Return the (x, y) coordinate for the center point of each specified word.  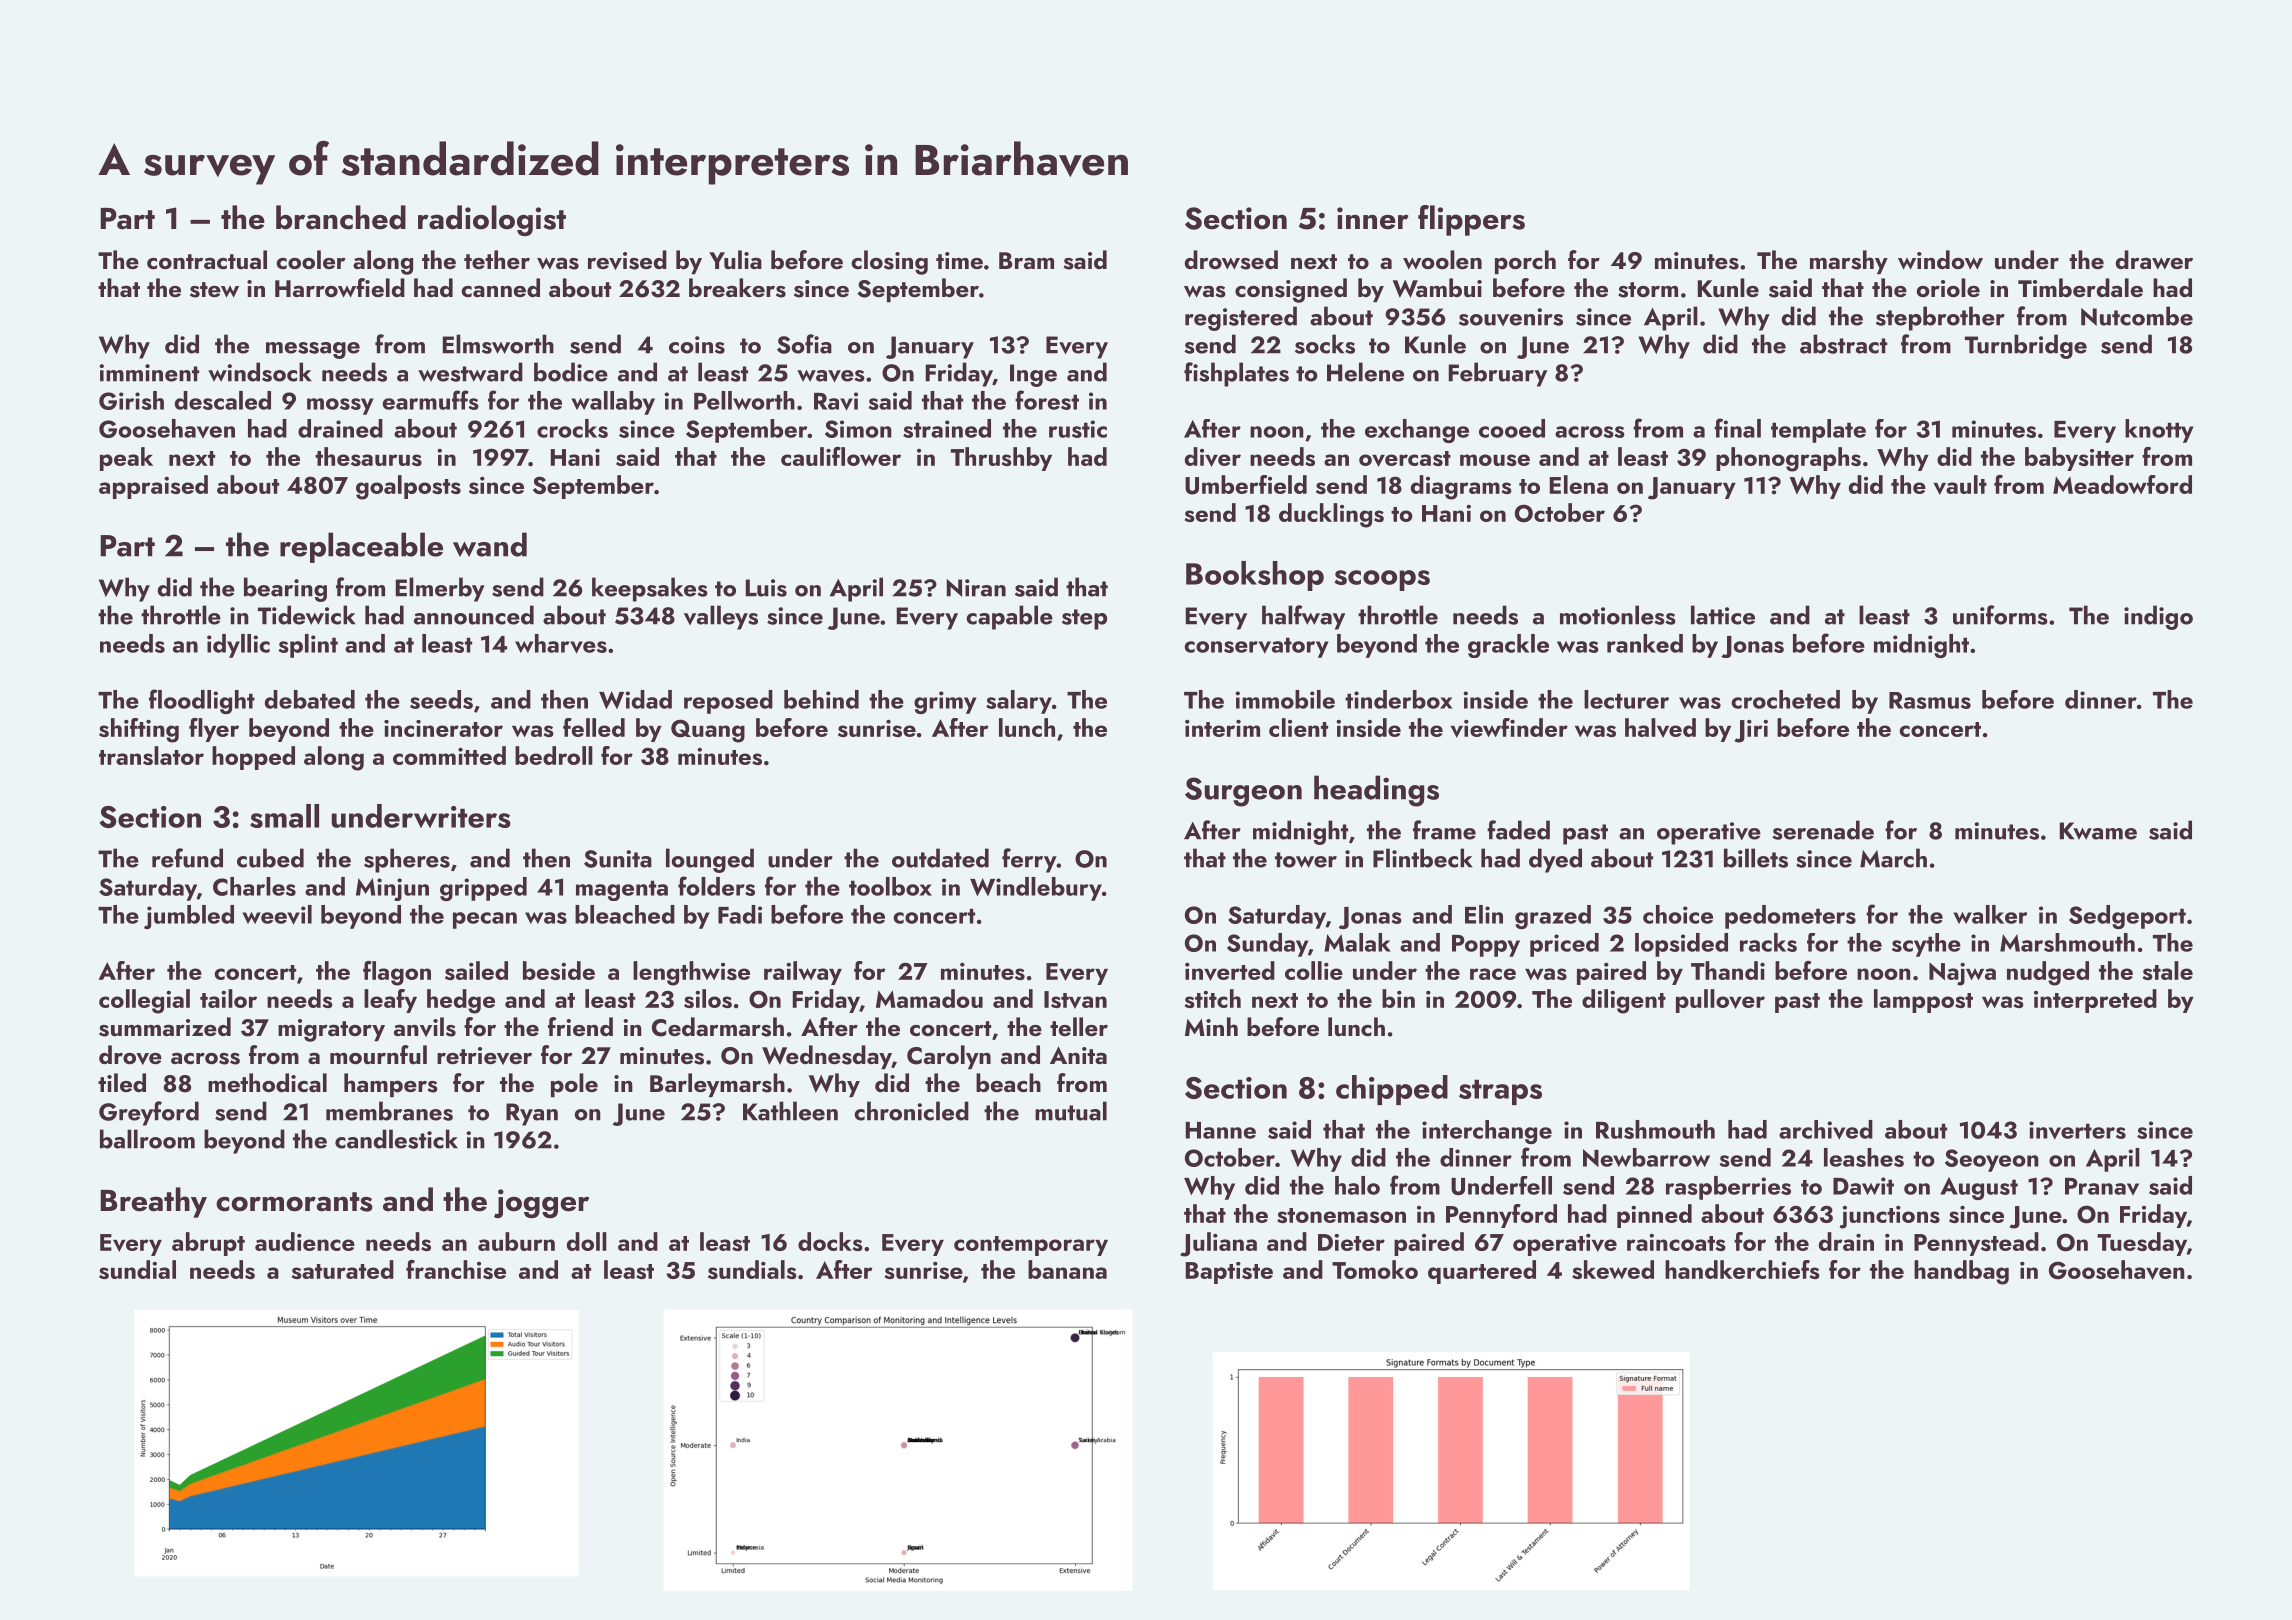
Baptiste (1229, 1273)
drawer (2154, 259)
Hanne (1221, 1130)
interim (1222, 728)
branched (341, 217)
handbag (1961, 1272)
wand (490, 544)
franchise (456, 1269)
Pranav (2102, 1186)
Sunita (618, 859)
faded (1518, 830)
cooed (1512, 428)
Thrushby (1001, 459)
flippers (1471, 220)
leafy (390, 1001)
